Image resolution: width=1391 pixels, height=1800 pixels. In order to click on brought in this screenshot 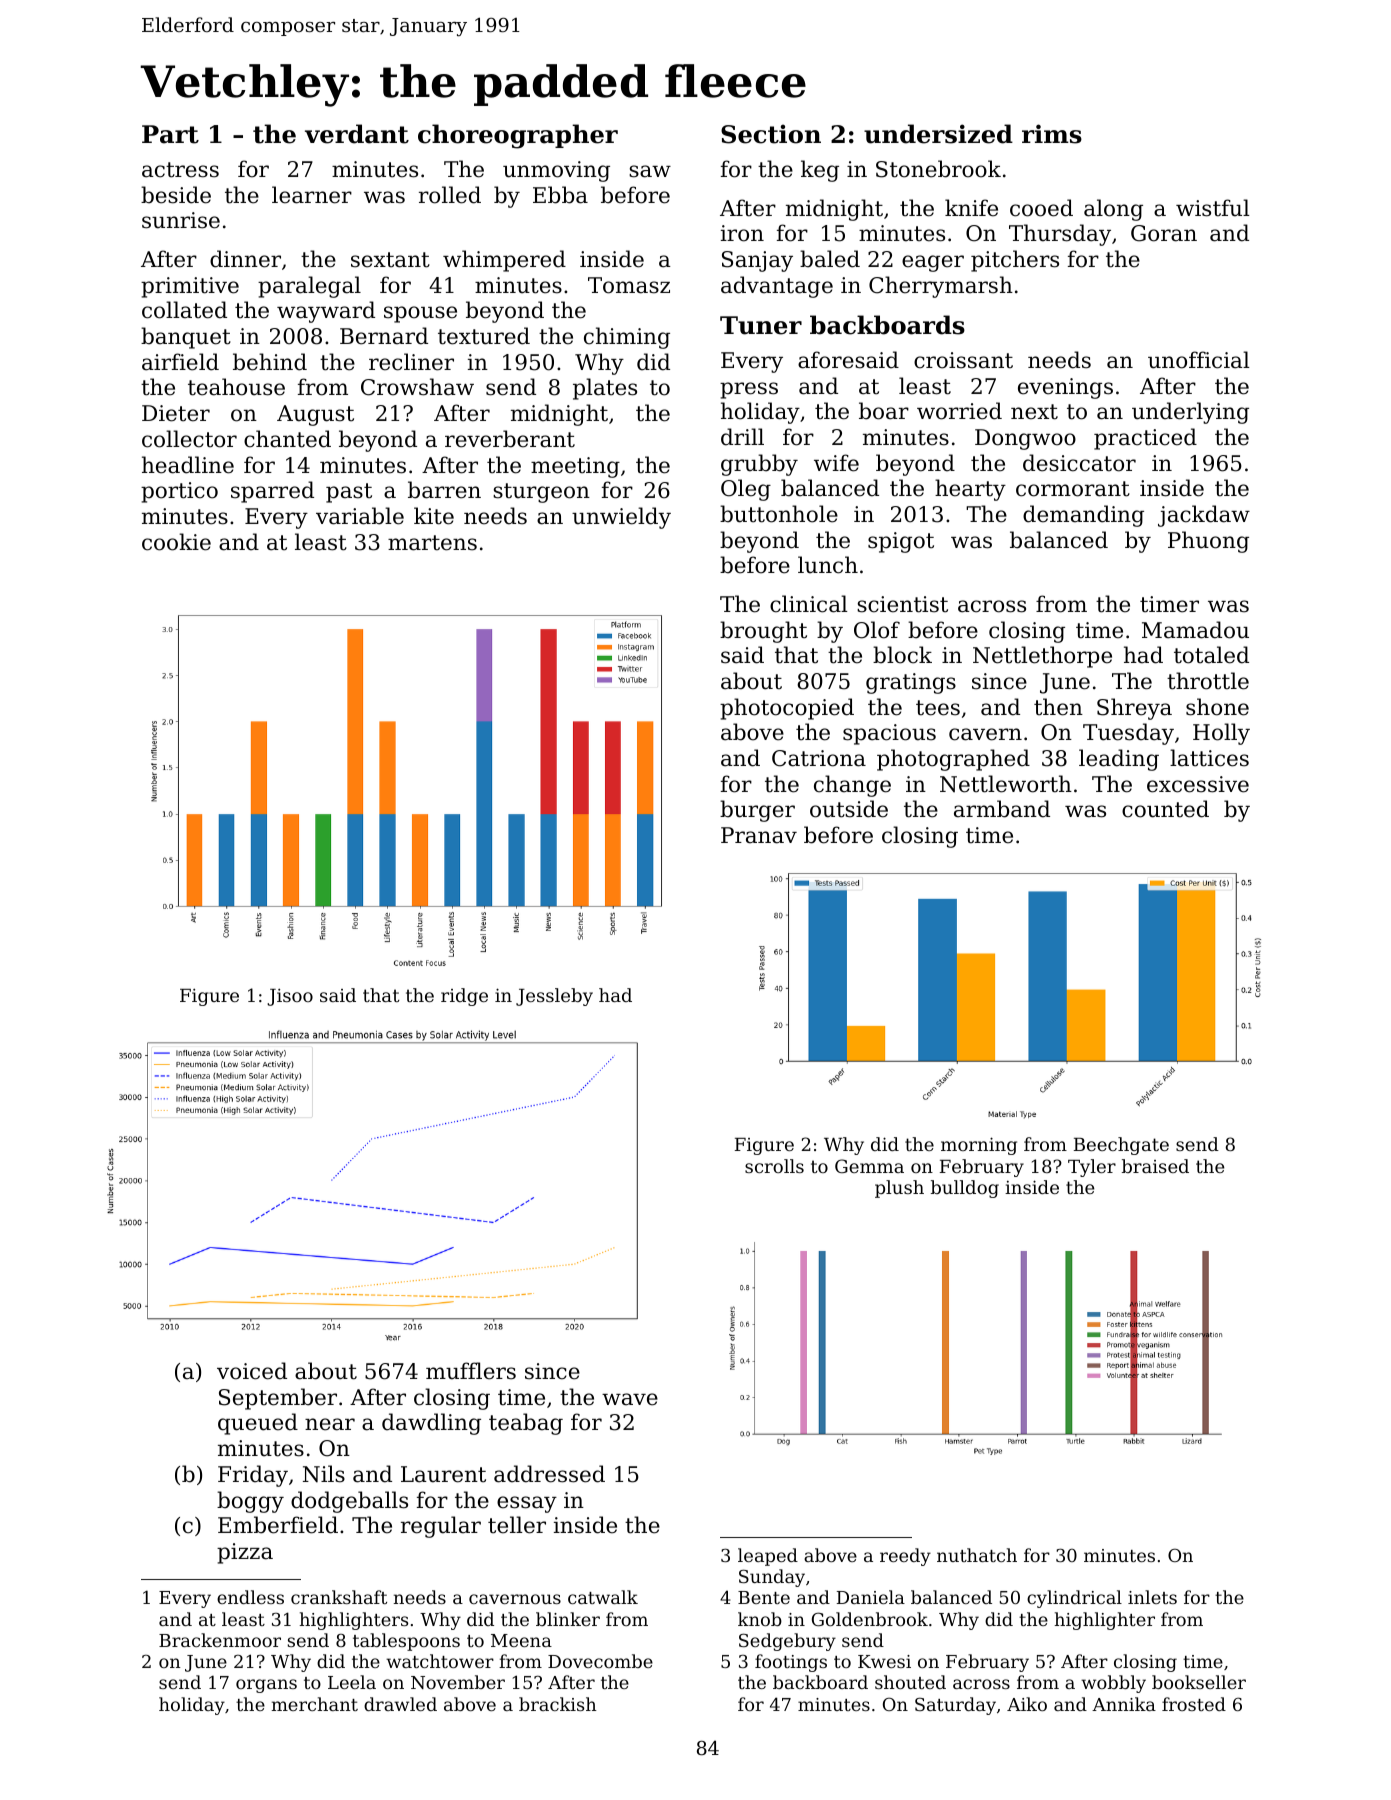, I will do `click(763, 632)`.
